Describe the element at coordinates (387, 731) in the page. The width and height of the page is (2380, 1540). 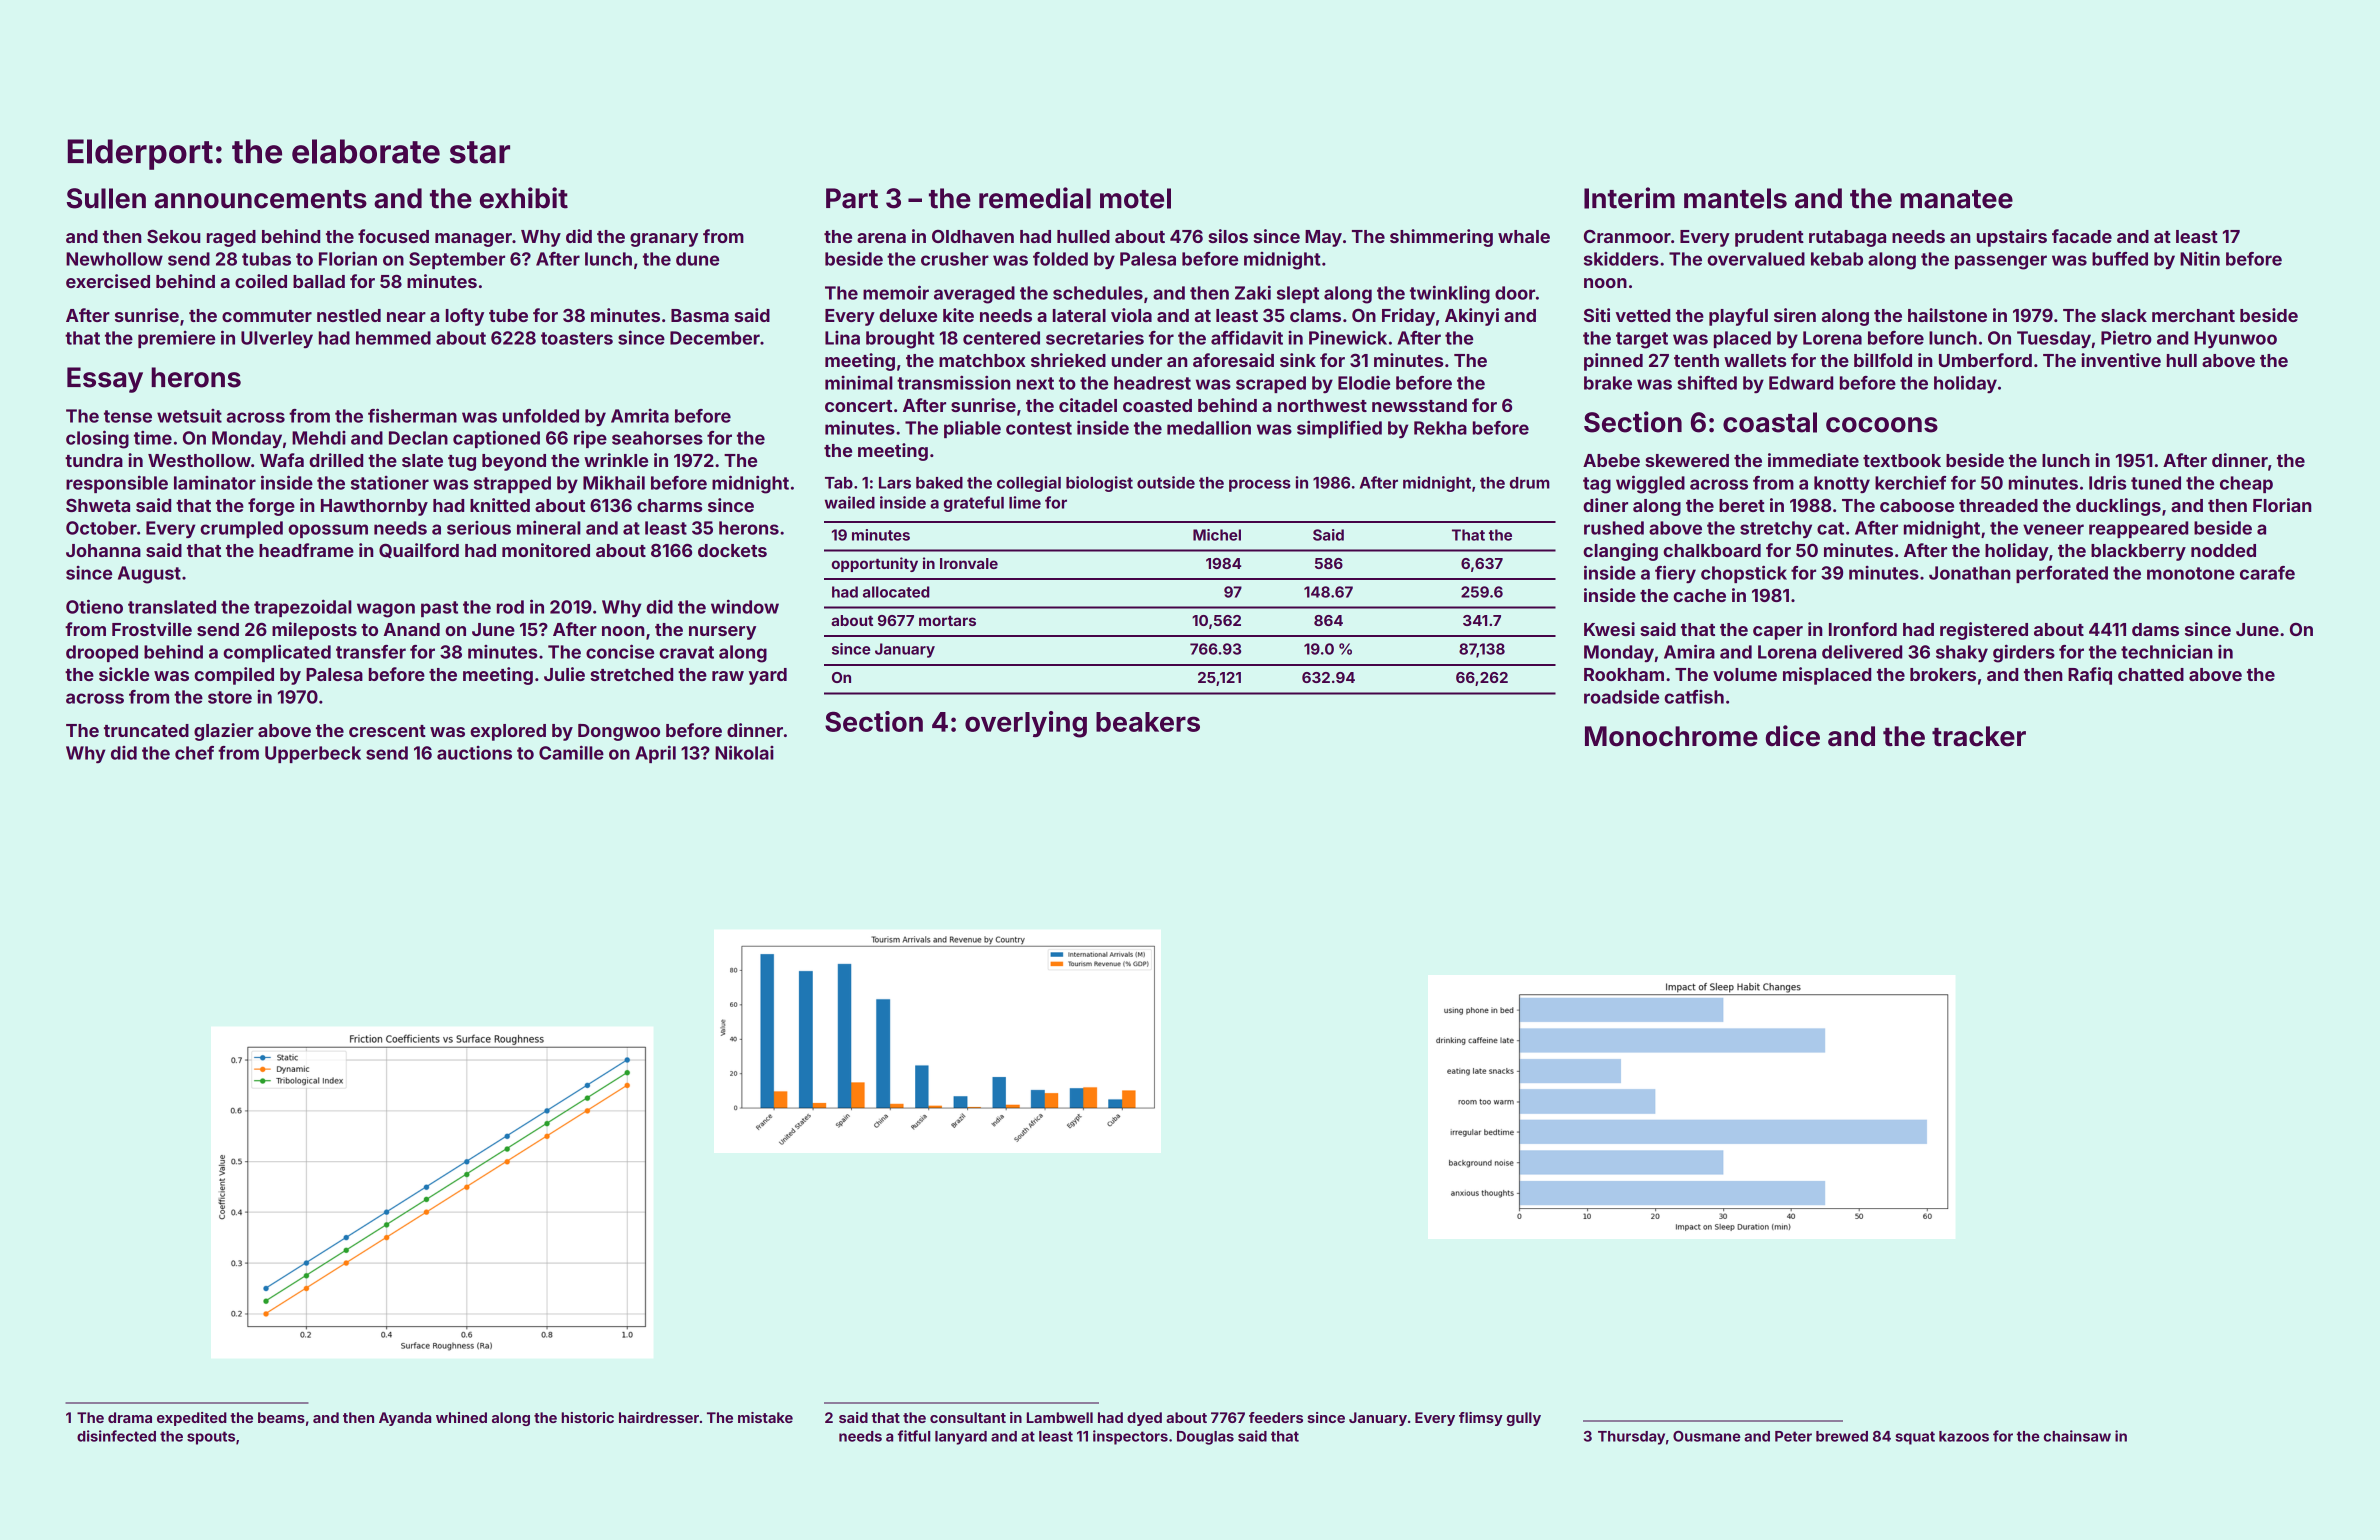
I see `crescent` at that location.
